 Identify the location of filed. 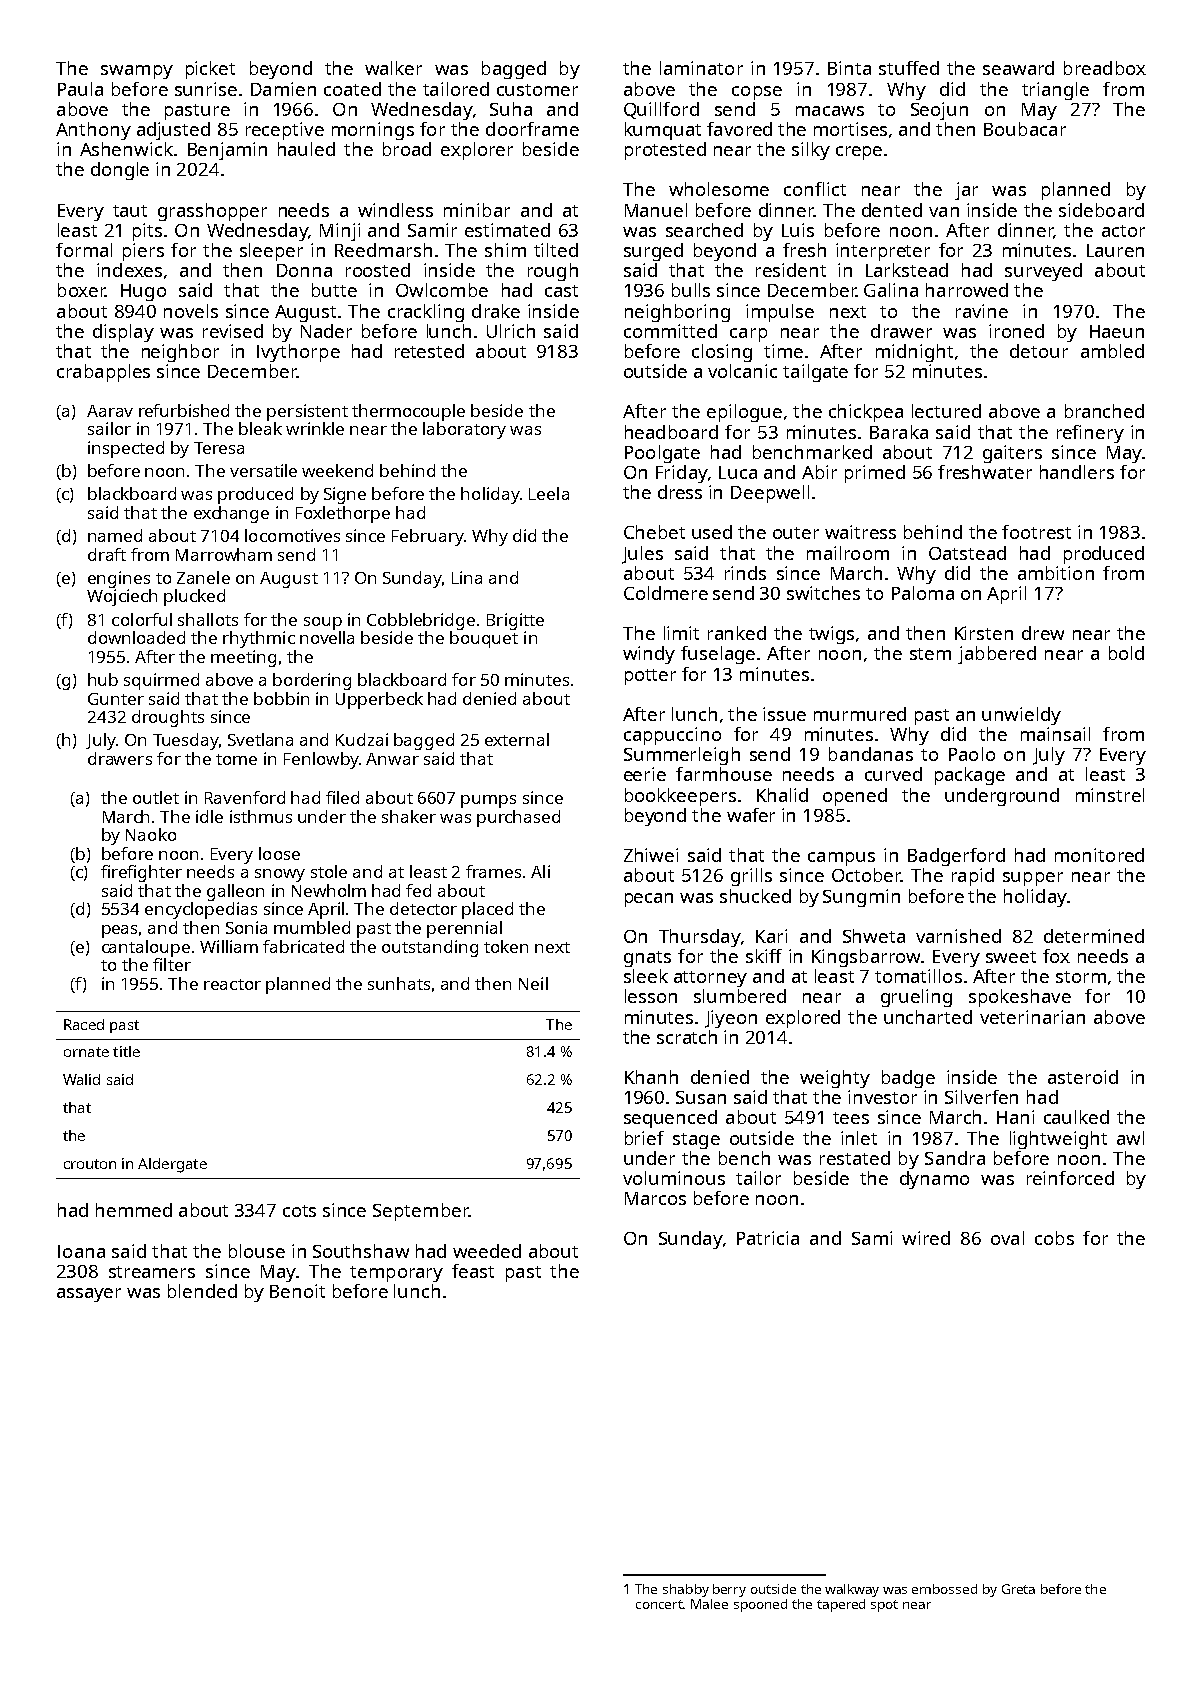
(342, 797).
